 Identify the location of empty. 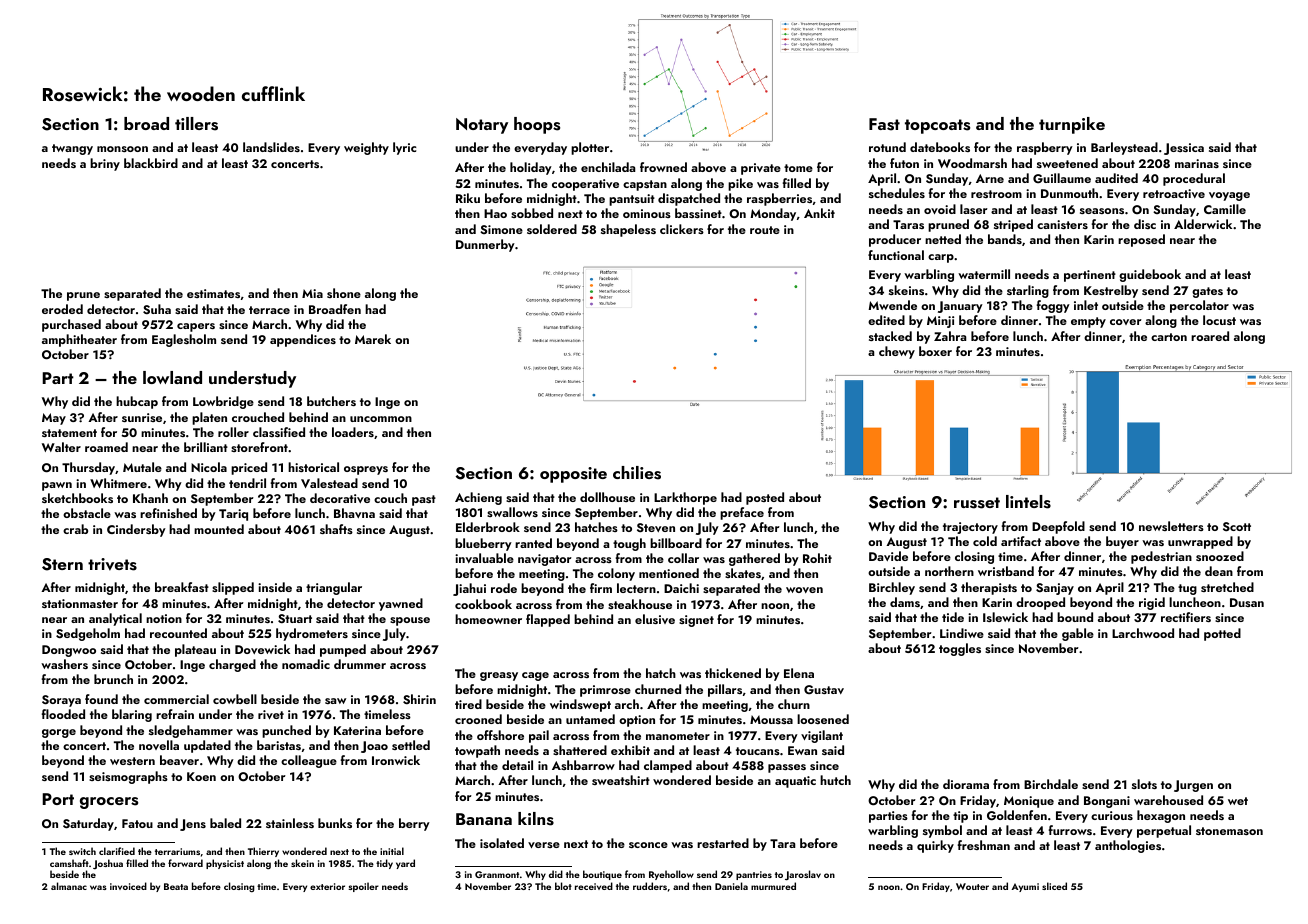
(1088, 322).
